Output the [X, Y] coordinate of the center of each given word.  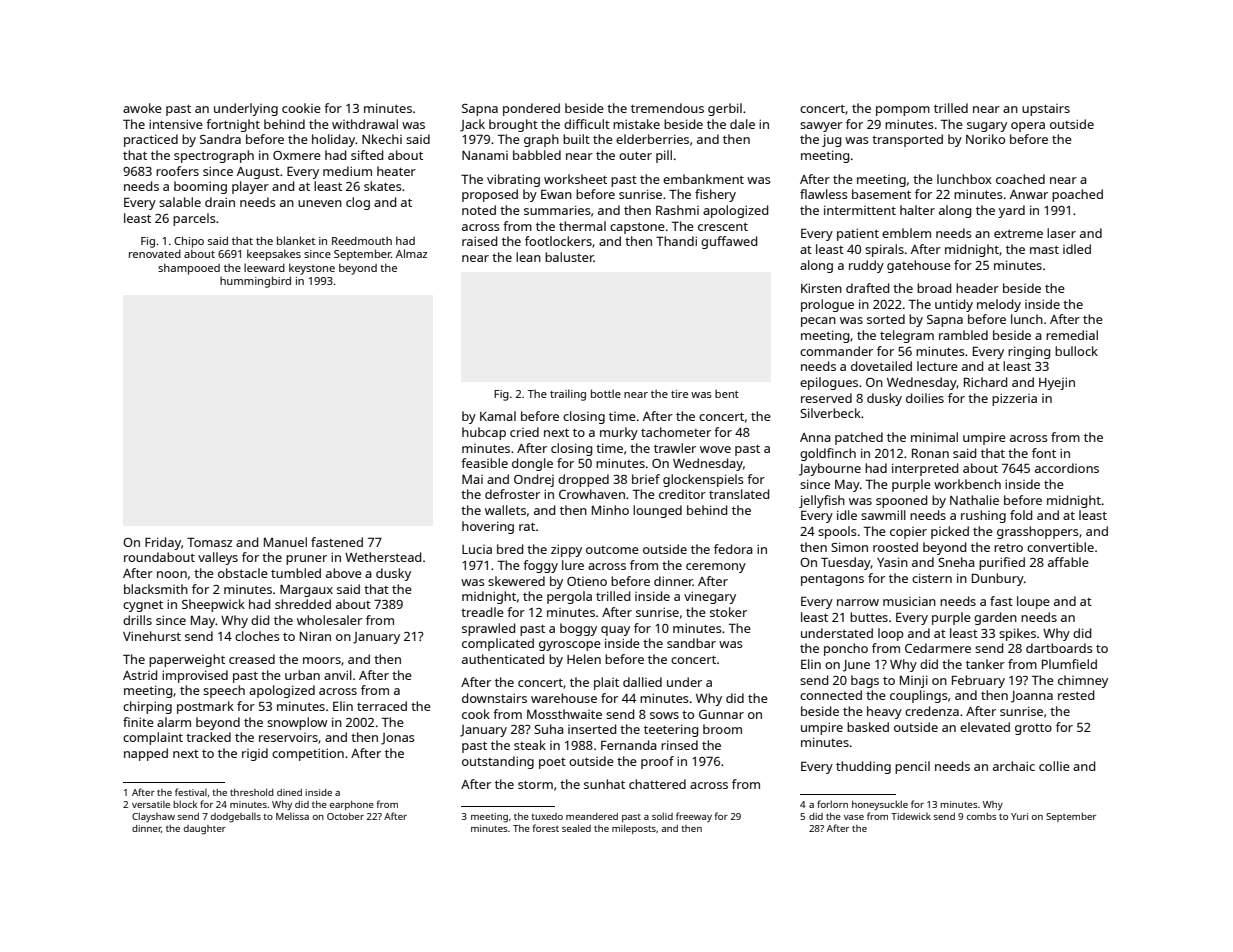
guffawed [729, 242]
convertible [1060, 547]
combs [982, 816]
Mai [472, 479]
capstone [637, 228]
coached [1020, 179]
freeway [694, 817]
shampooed [189, 269]
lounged [657, 511]
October [345, 816]
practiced [151, 140]
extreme [1018, 234]
